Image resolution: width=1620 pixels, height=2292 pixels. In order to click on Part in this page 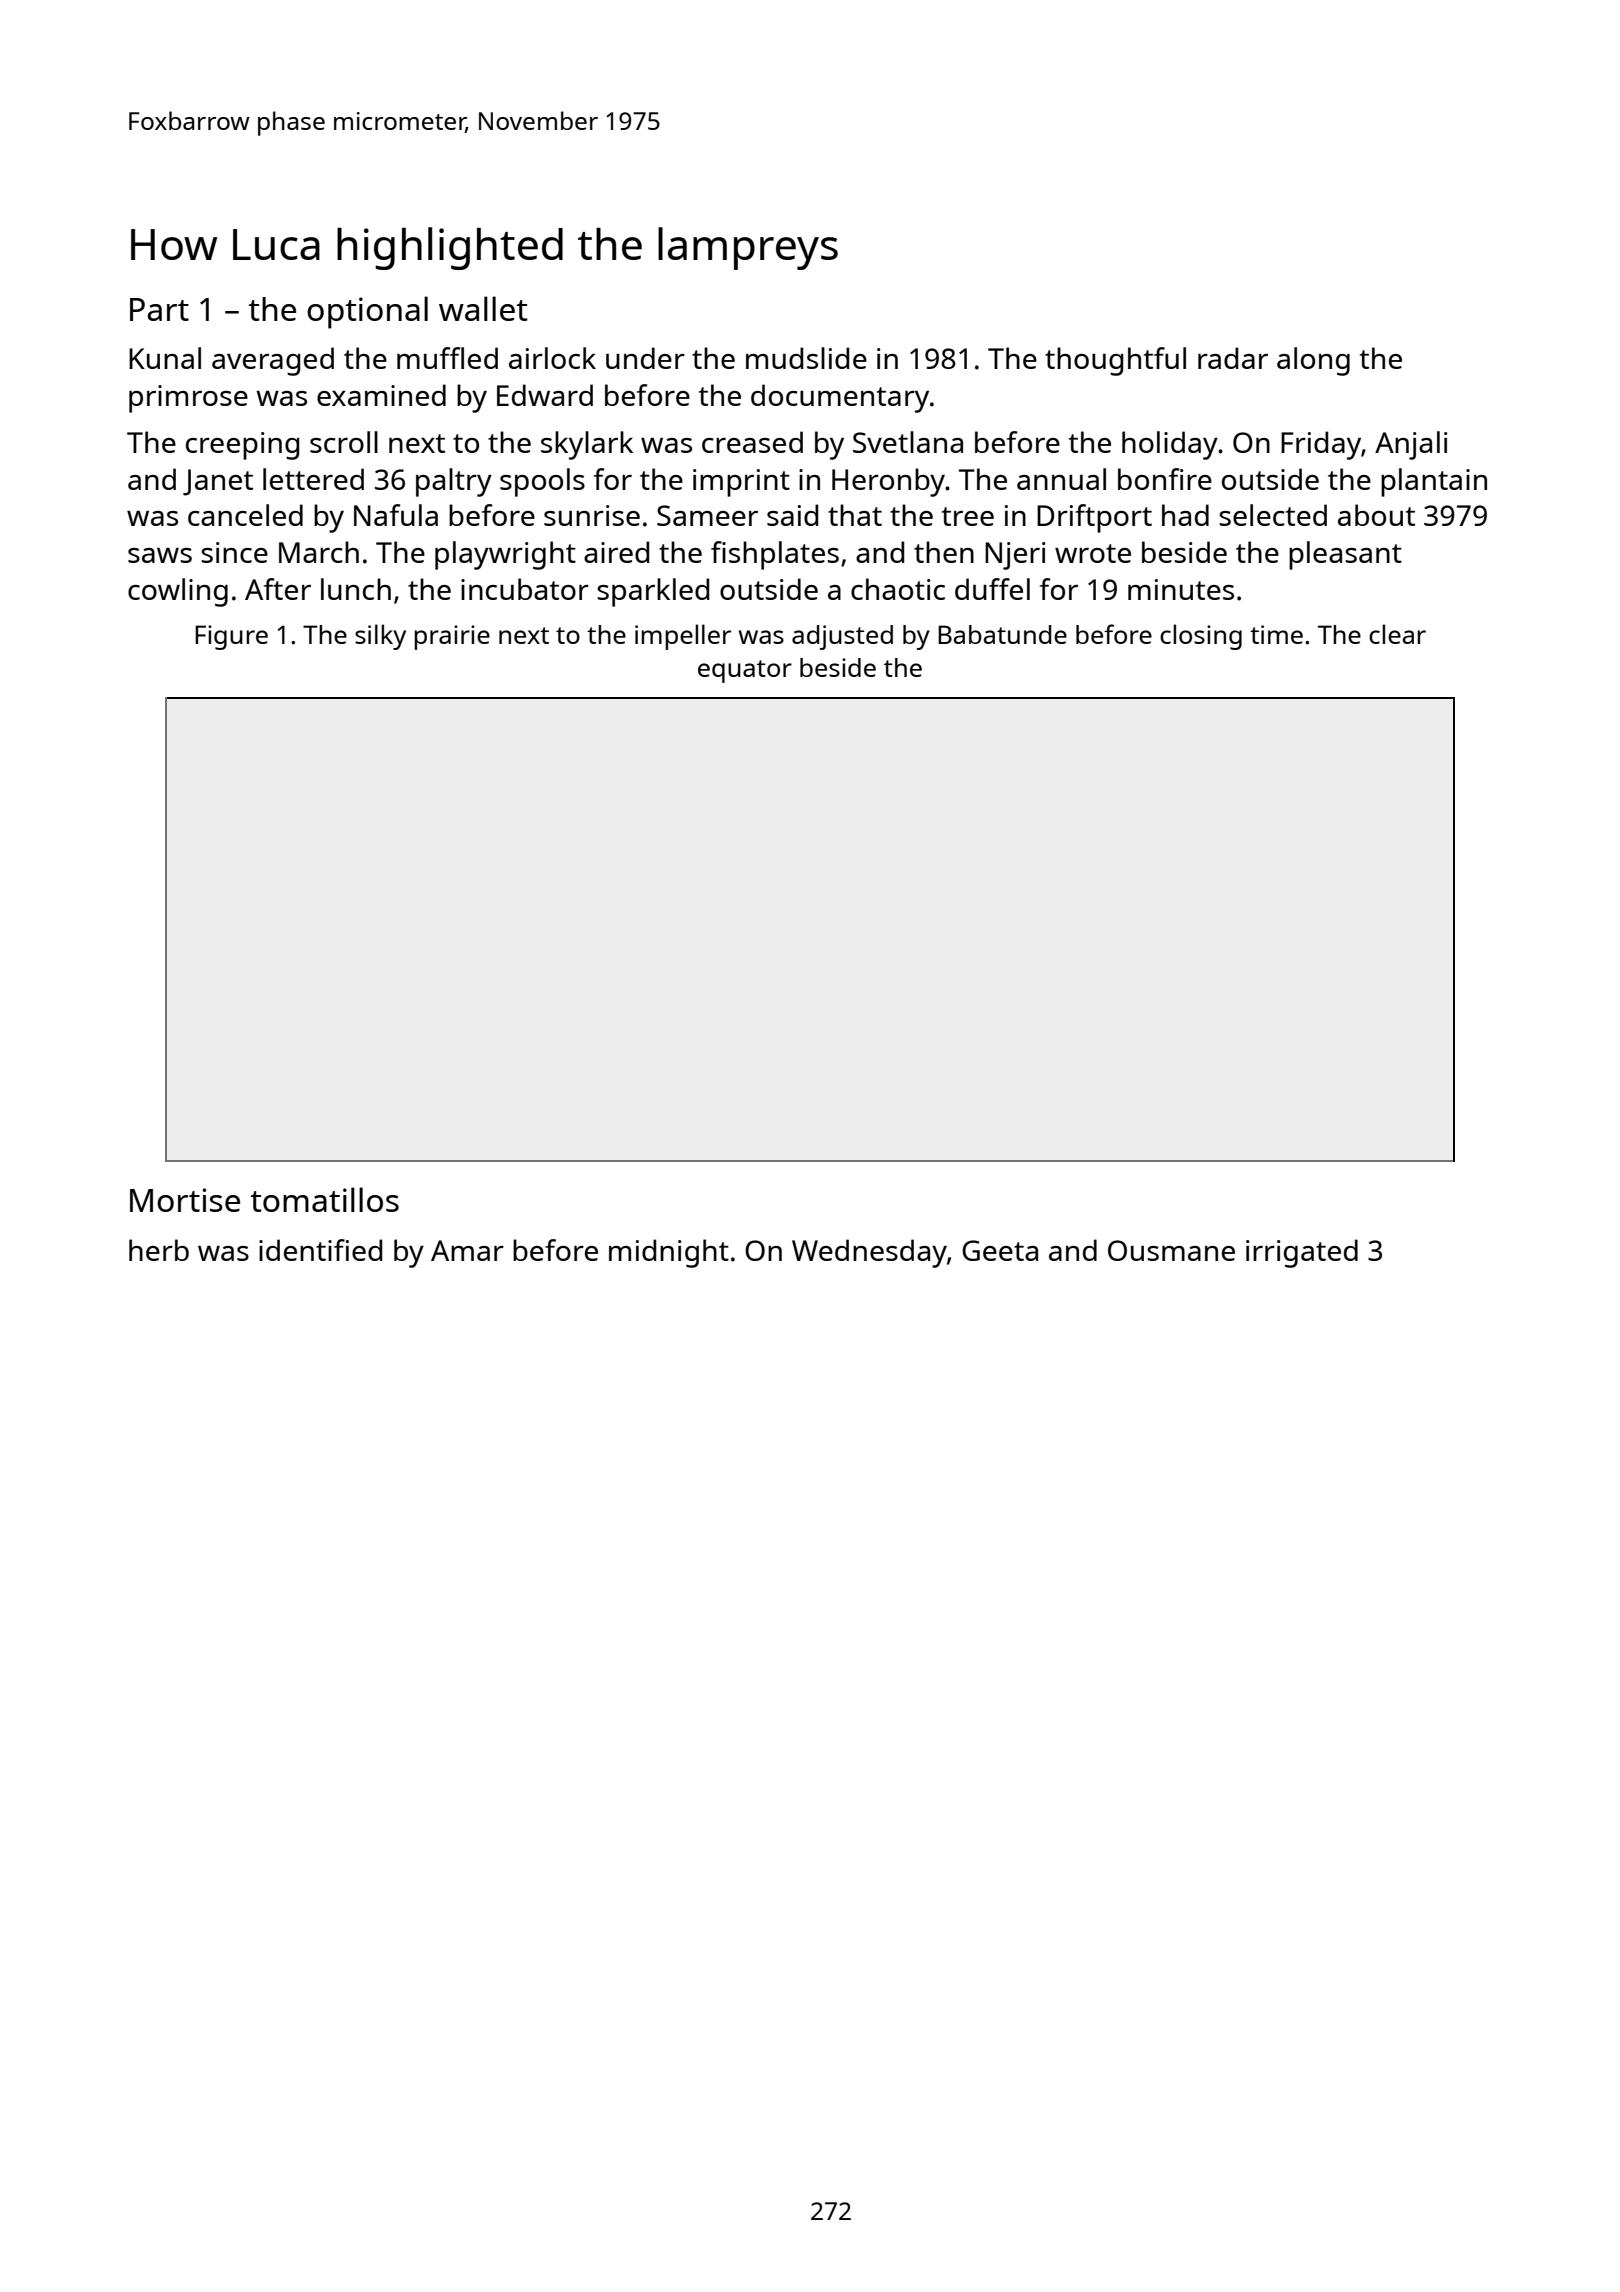, I will do `click(159, 309)`.
